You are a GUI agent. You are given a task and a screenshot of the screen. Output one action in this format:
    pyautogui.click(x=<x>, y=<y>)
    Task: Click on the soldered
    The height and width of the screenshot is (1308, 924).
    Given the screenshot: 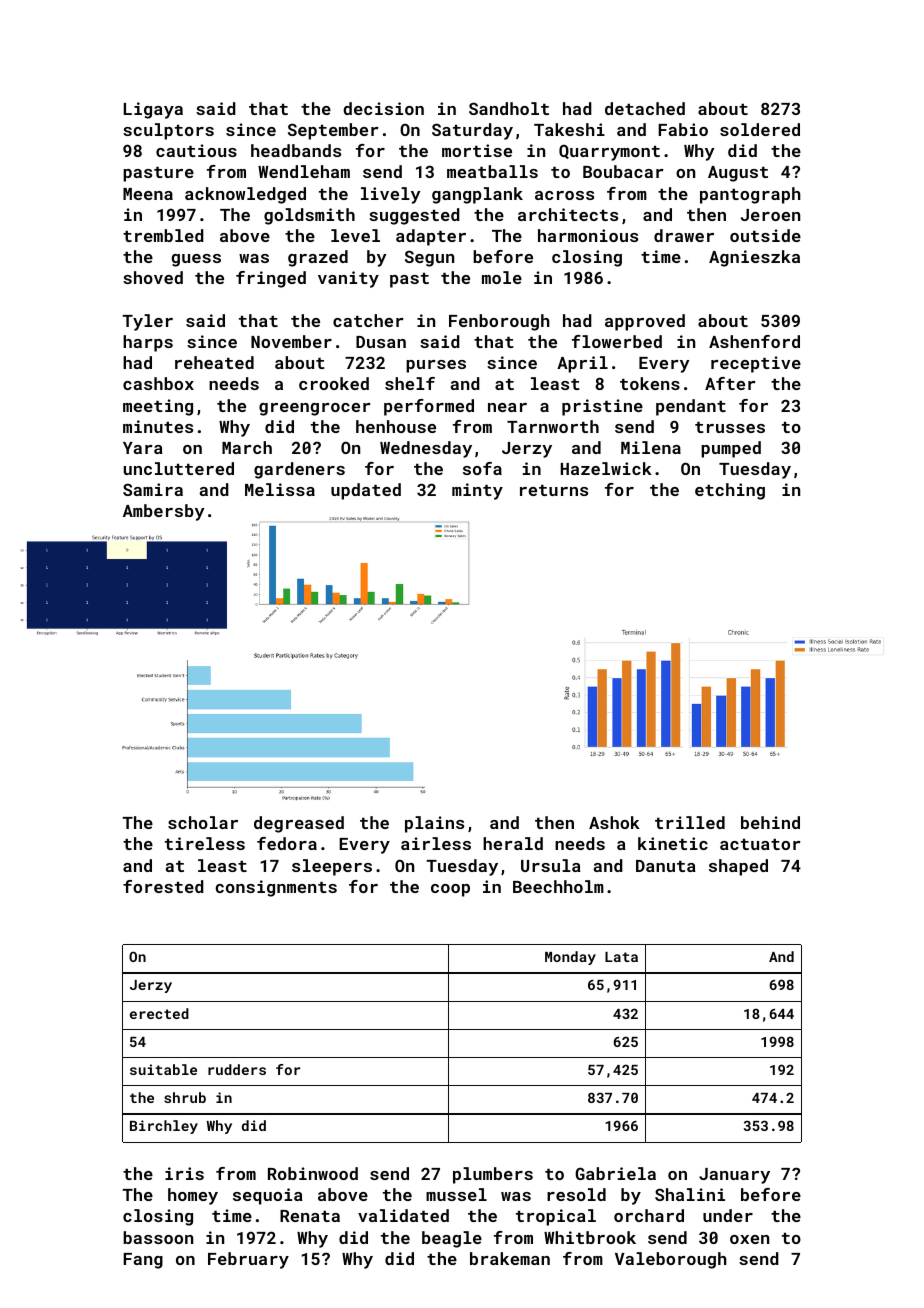 What is the action you would take?
    pyautogui.click(x=760, y=129)
